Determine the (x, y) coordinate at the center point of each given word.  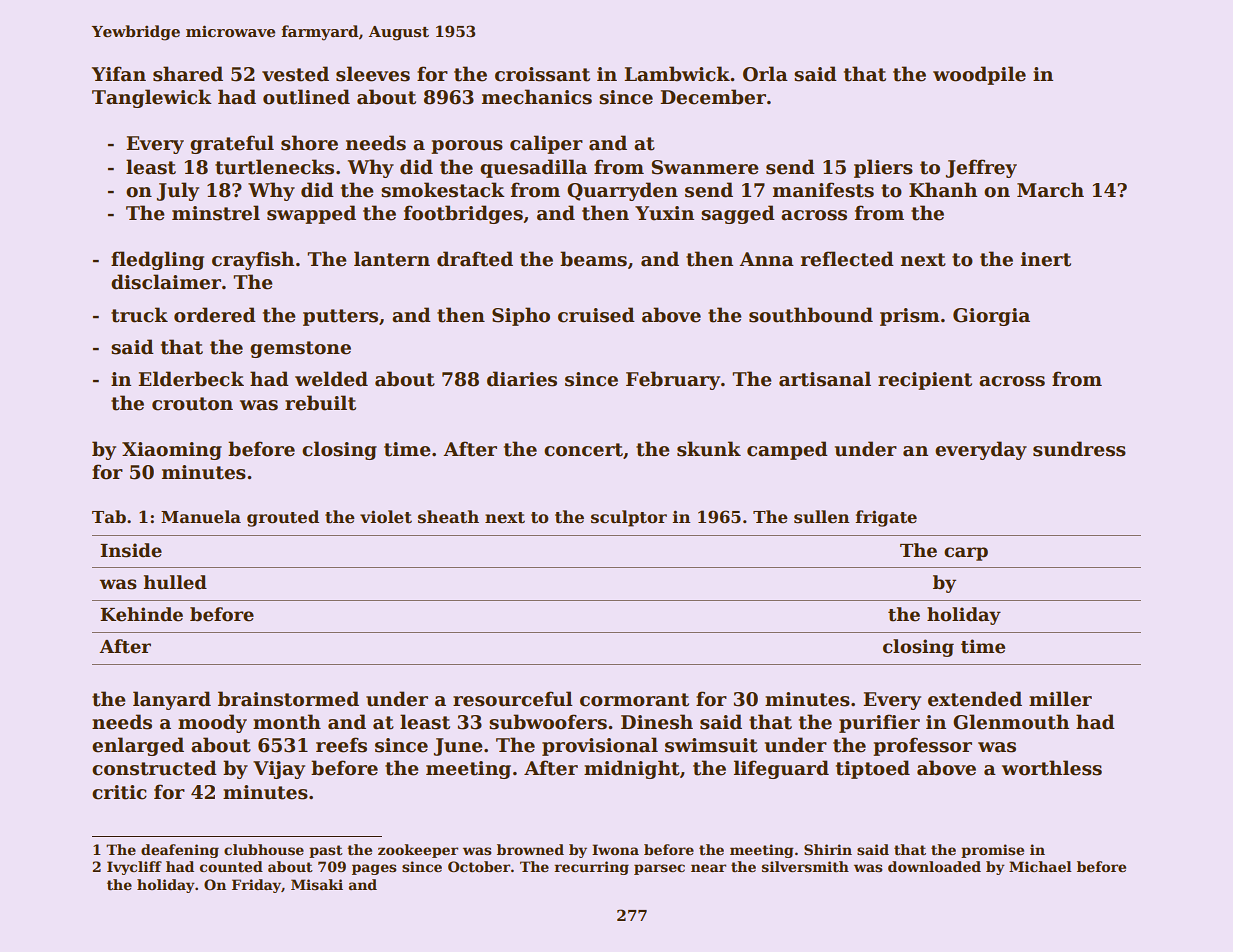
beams (593, 259)
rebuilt (320, 403)
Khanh (943, 190)
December (713, 97)
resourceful (513, 699)
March (1050, 190)
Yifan (119, 74)
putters (340, 317)
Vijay (279, 770)
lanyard (172, 700)
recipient (925, 381)
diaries (522, 379)
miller (1060, 699)
